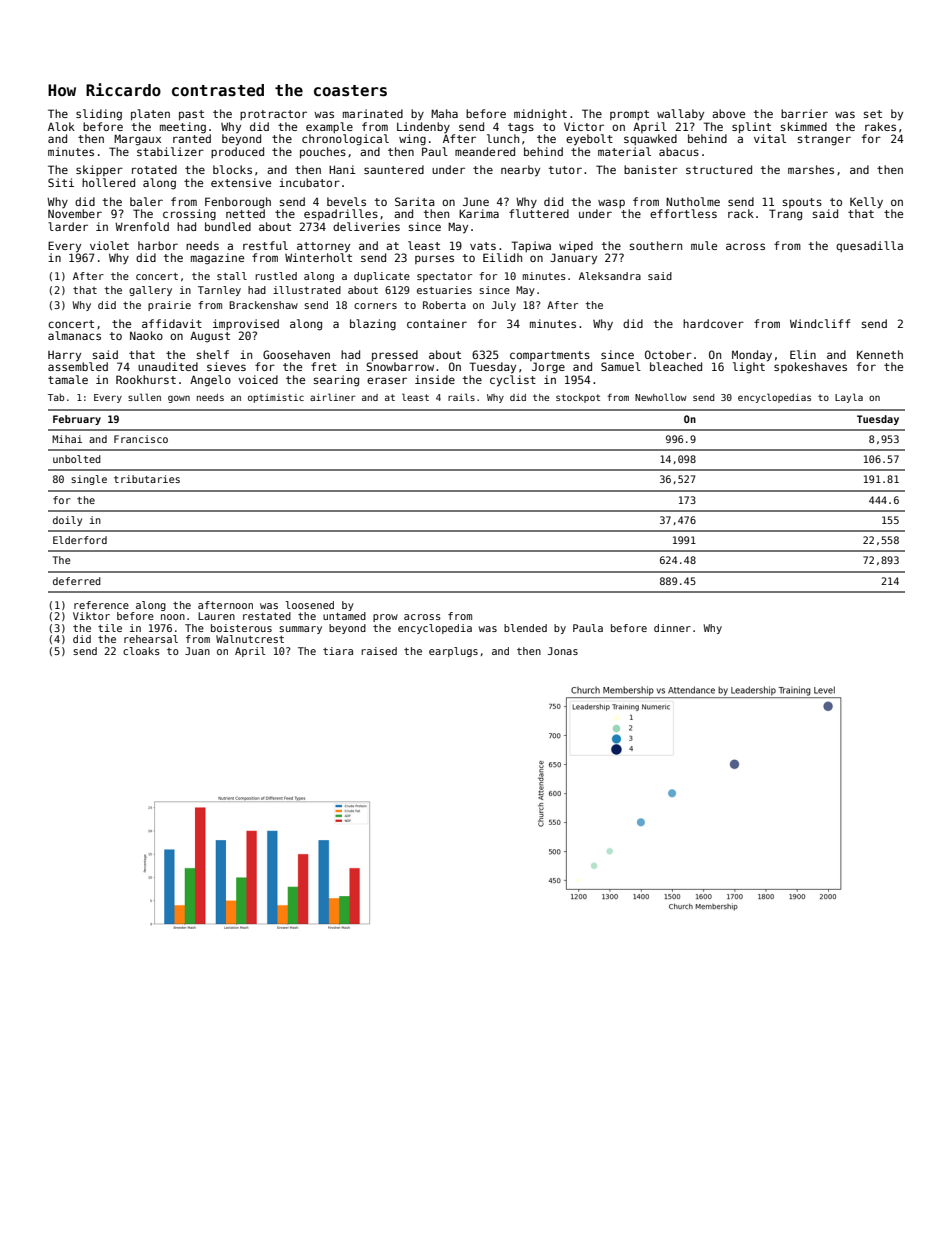  Describe the element at coordinates (191, 115) in the screenshot. I see `past` at that location.
